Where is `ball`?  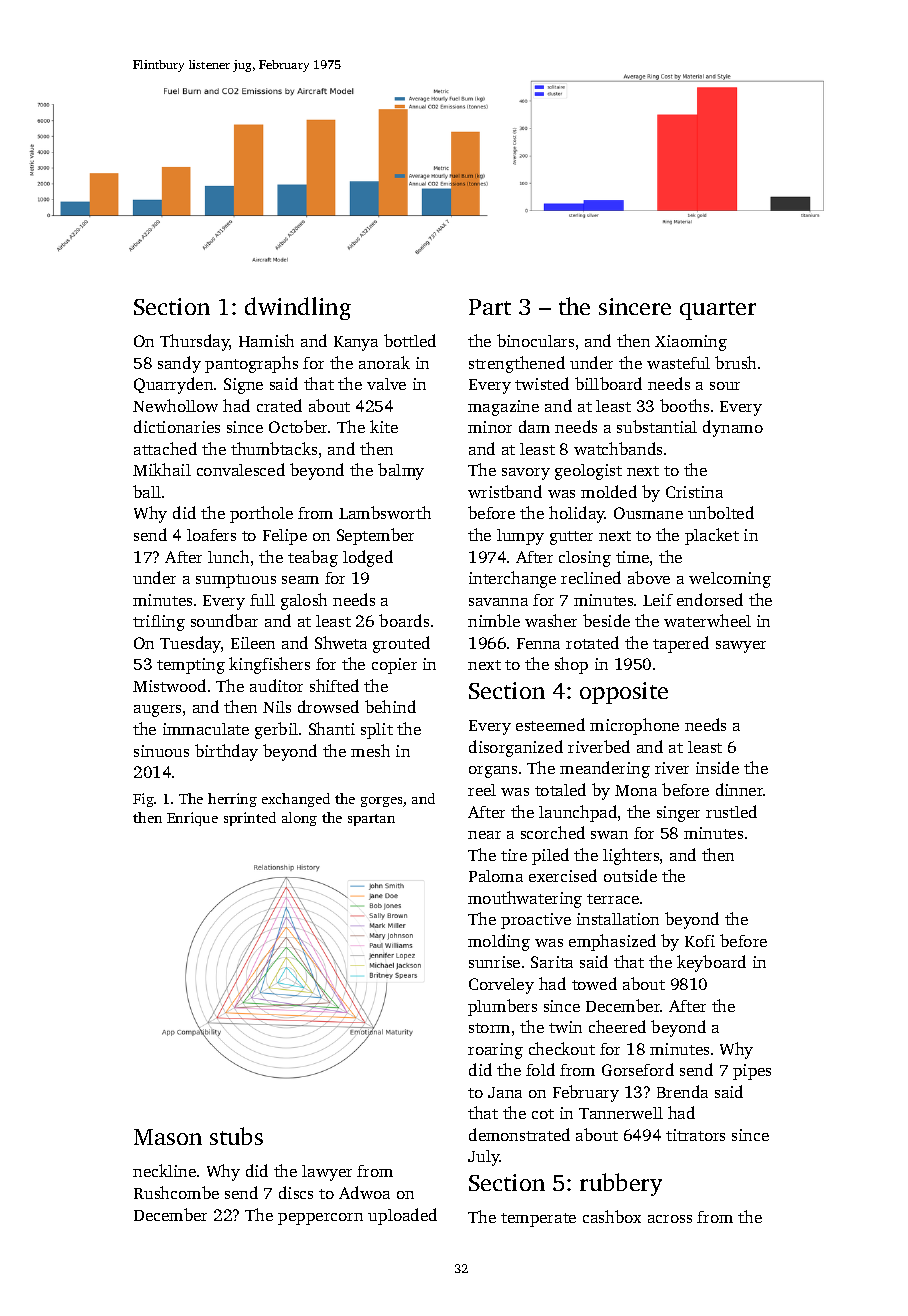 ball is located at coordinates (147, 491).
